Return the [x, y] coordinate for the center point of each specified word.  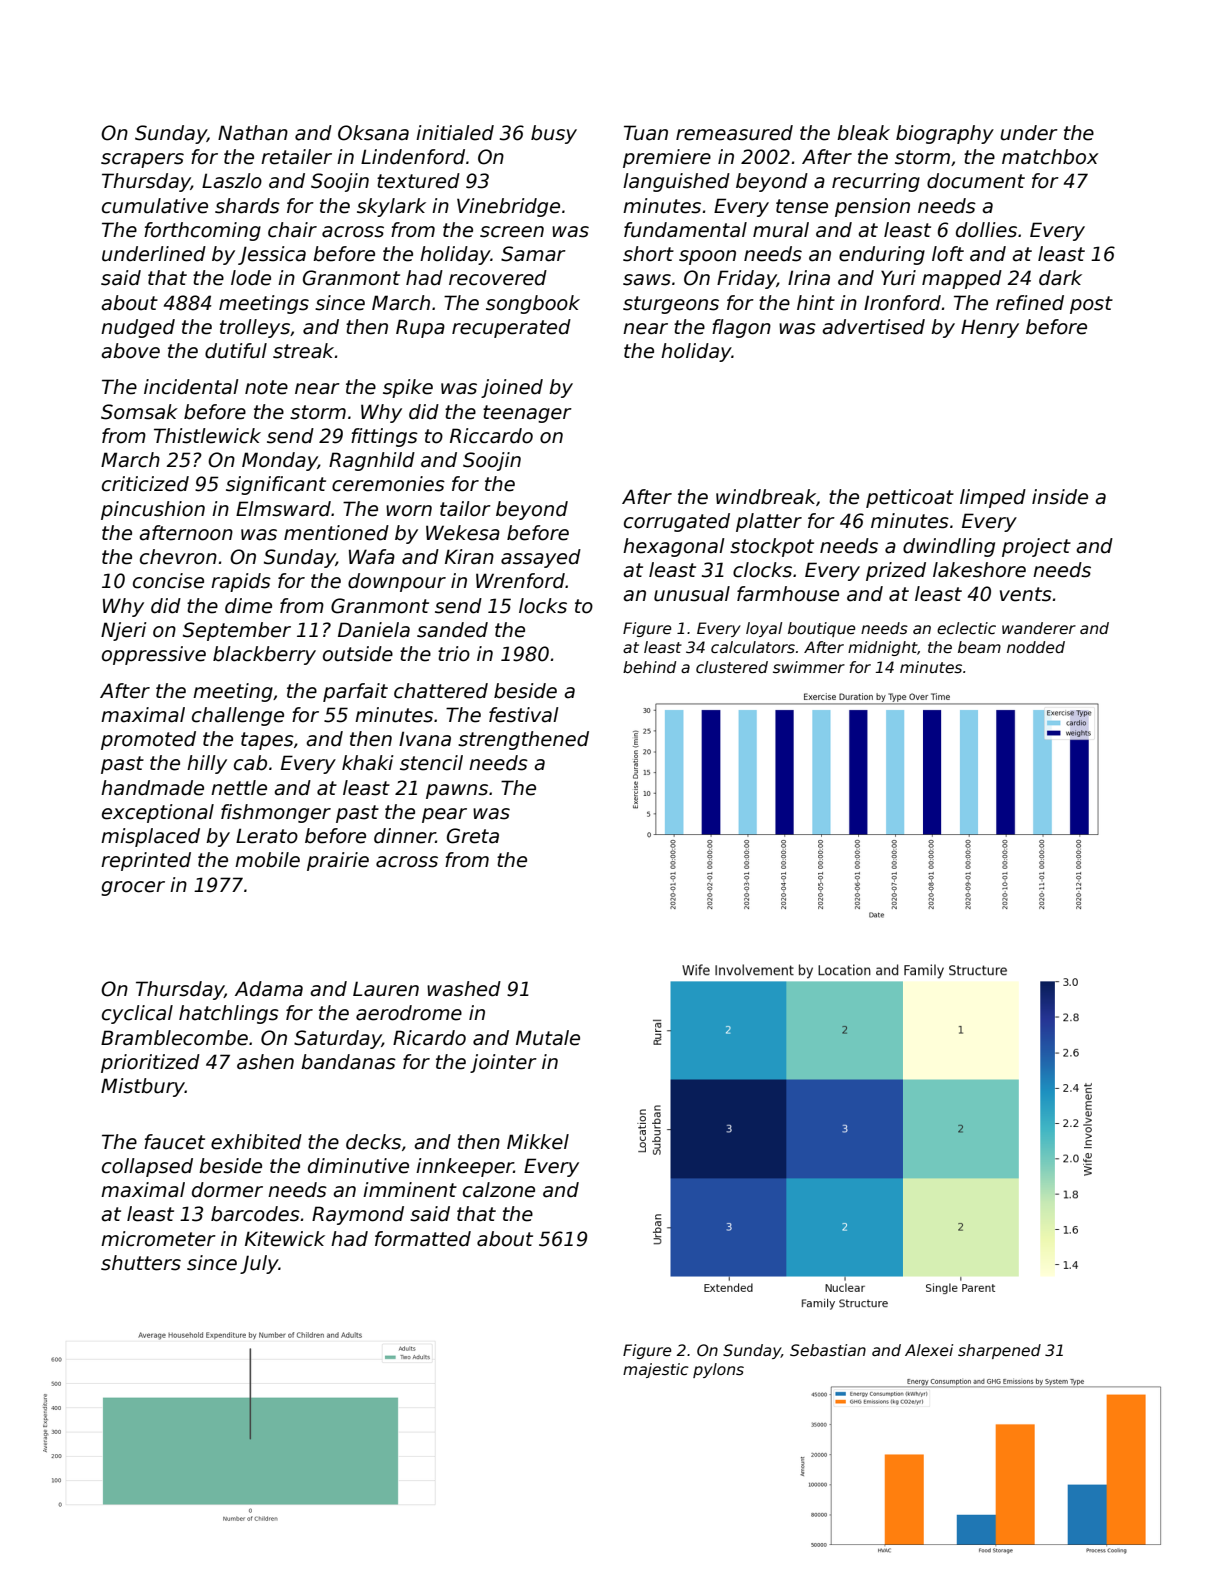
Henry [990, 328]
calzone [499, 1190]
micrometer [158, 1239]
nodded [1036, 647]
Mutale [548, 1038]
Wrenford [520, 581]
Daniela [374, 630]
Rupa [420, 328]
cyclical [137, 1014]
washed [464, 989]
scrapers [142, 160]
